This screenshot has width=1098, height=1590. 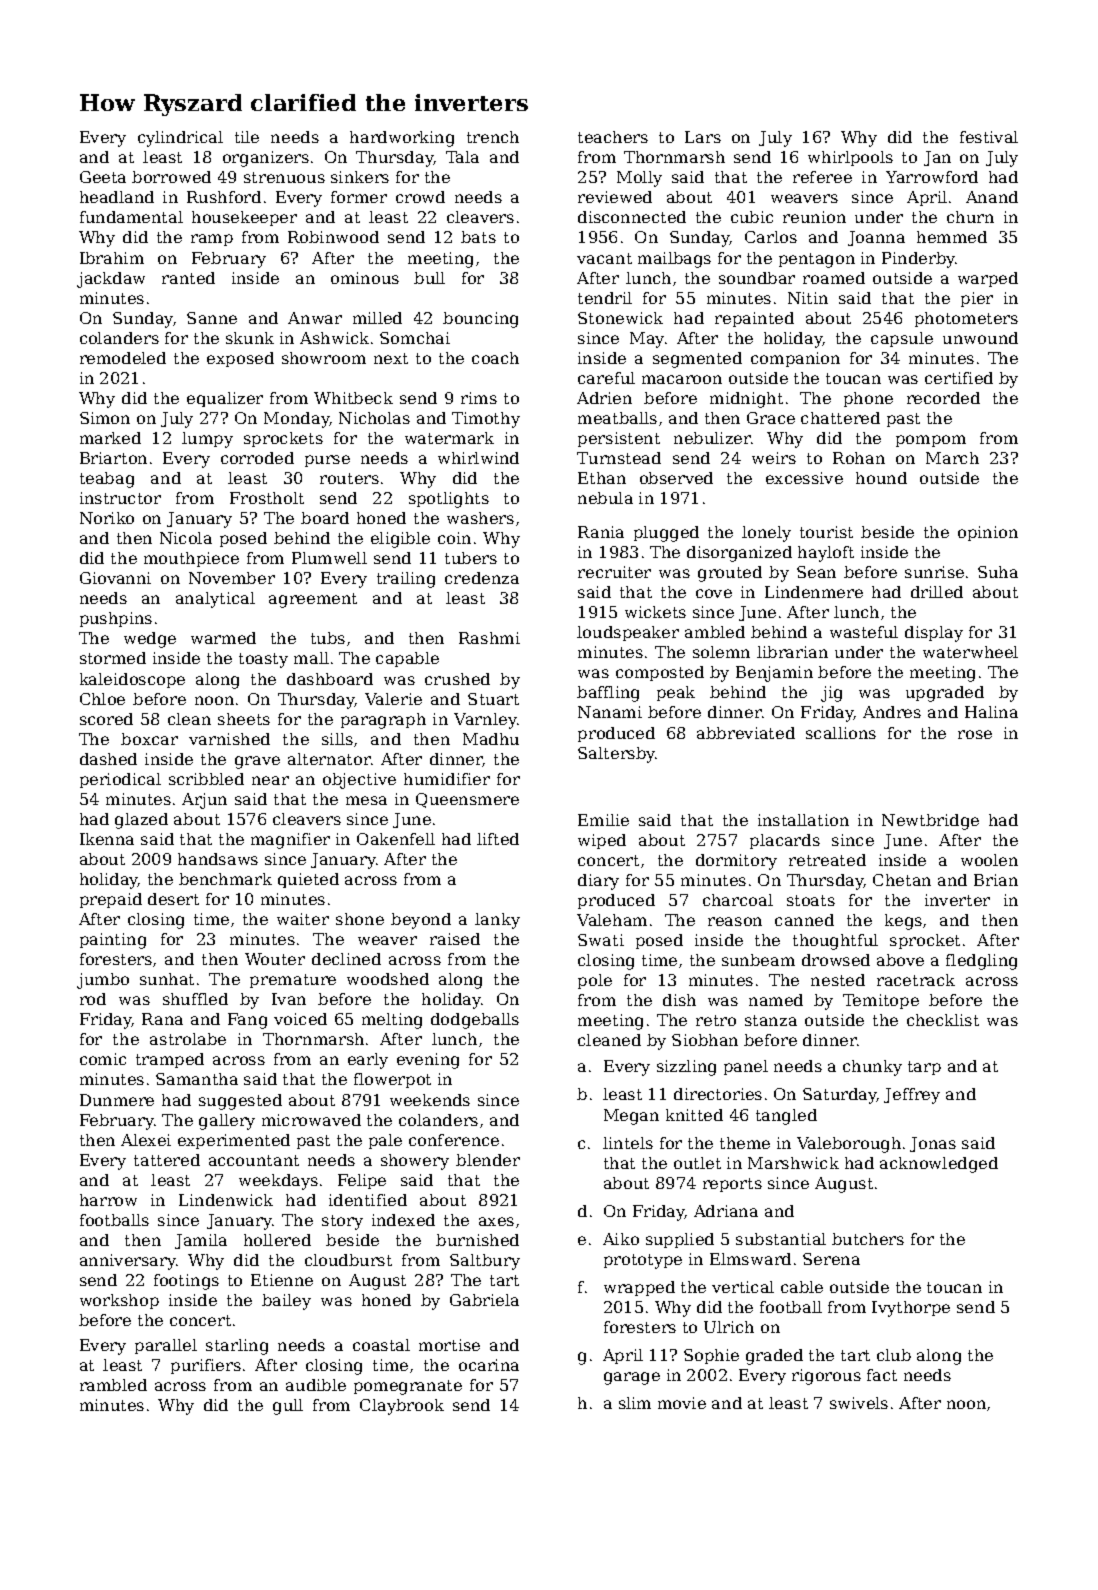 I want to click on Frostholt, so click(x=267, y=498).
